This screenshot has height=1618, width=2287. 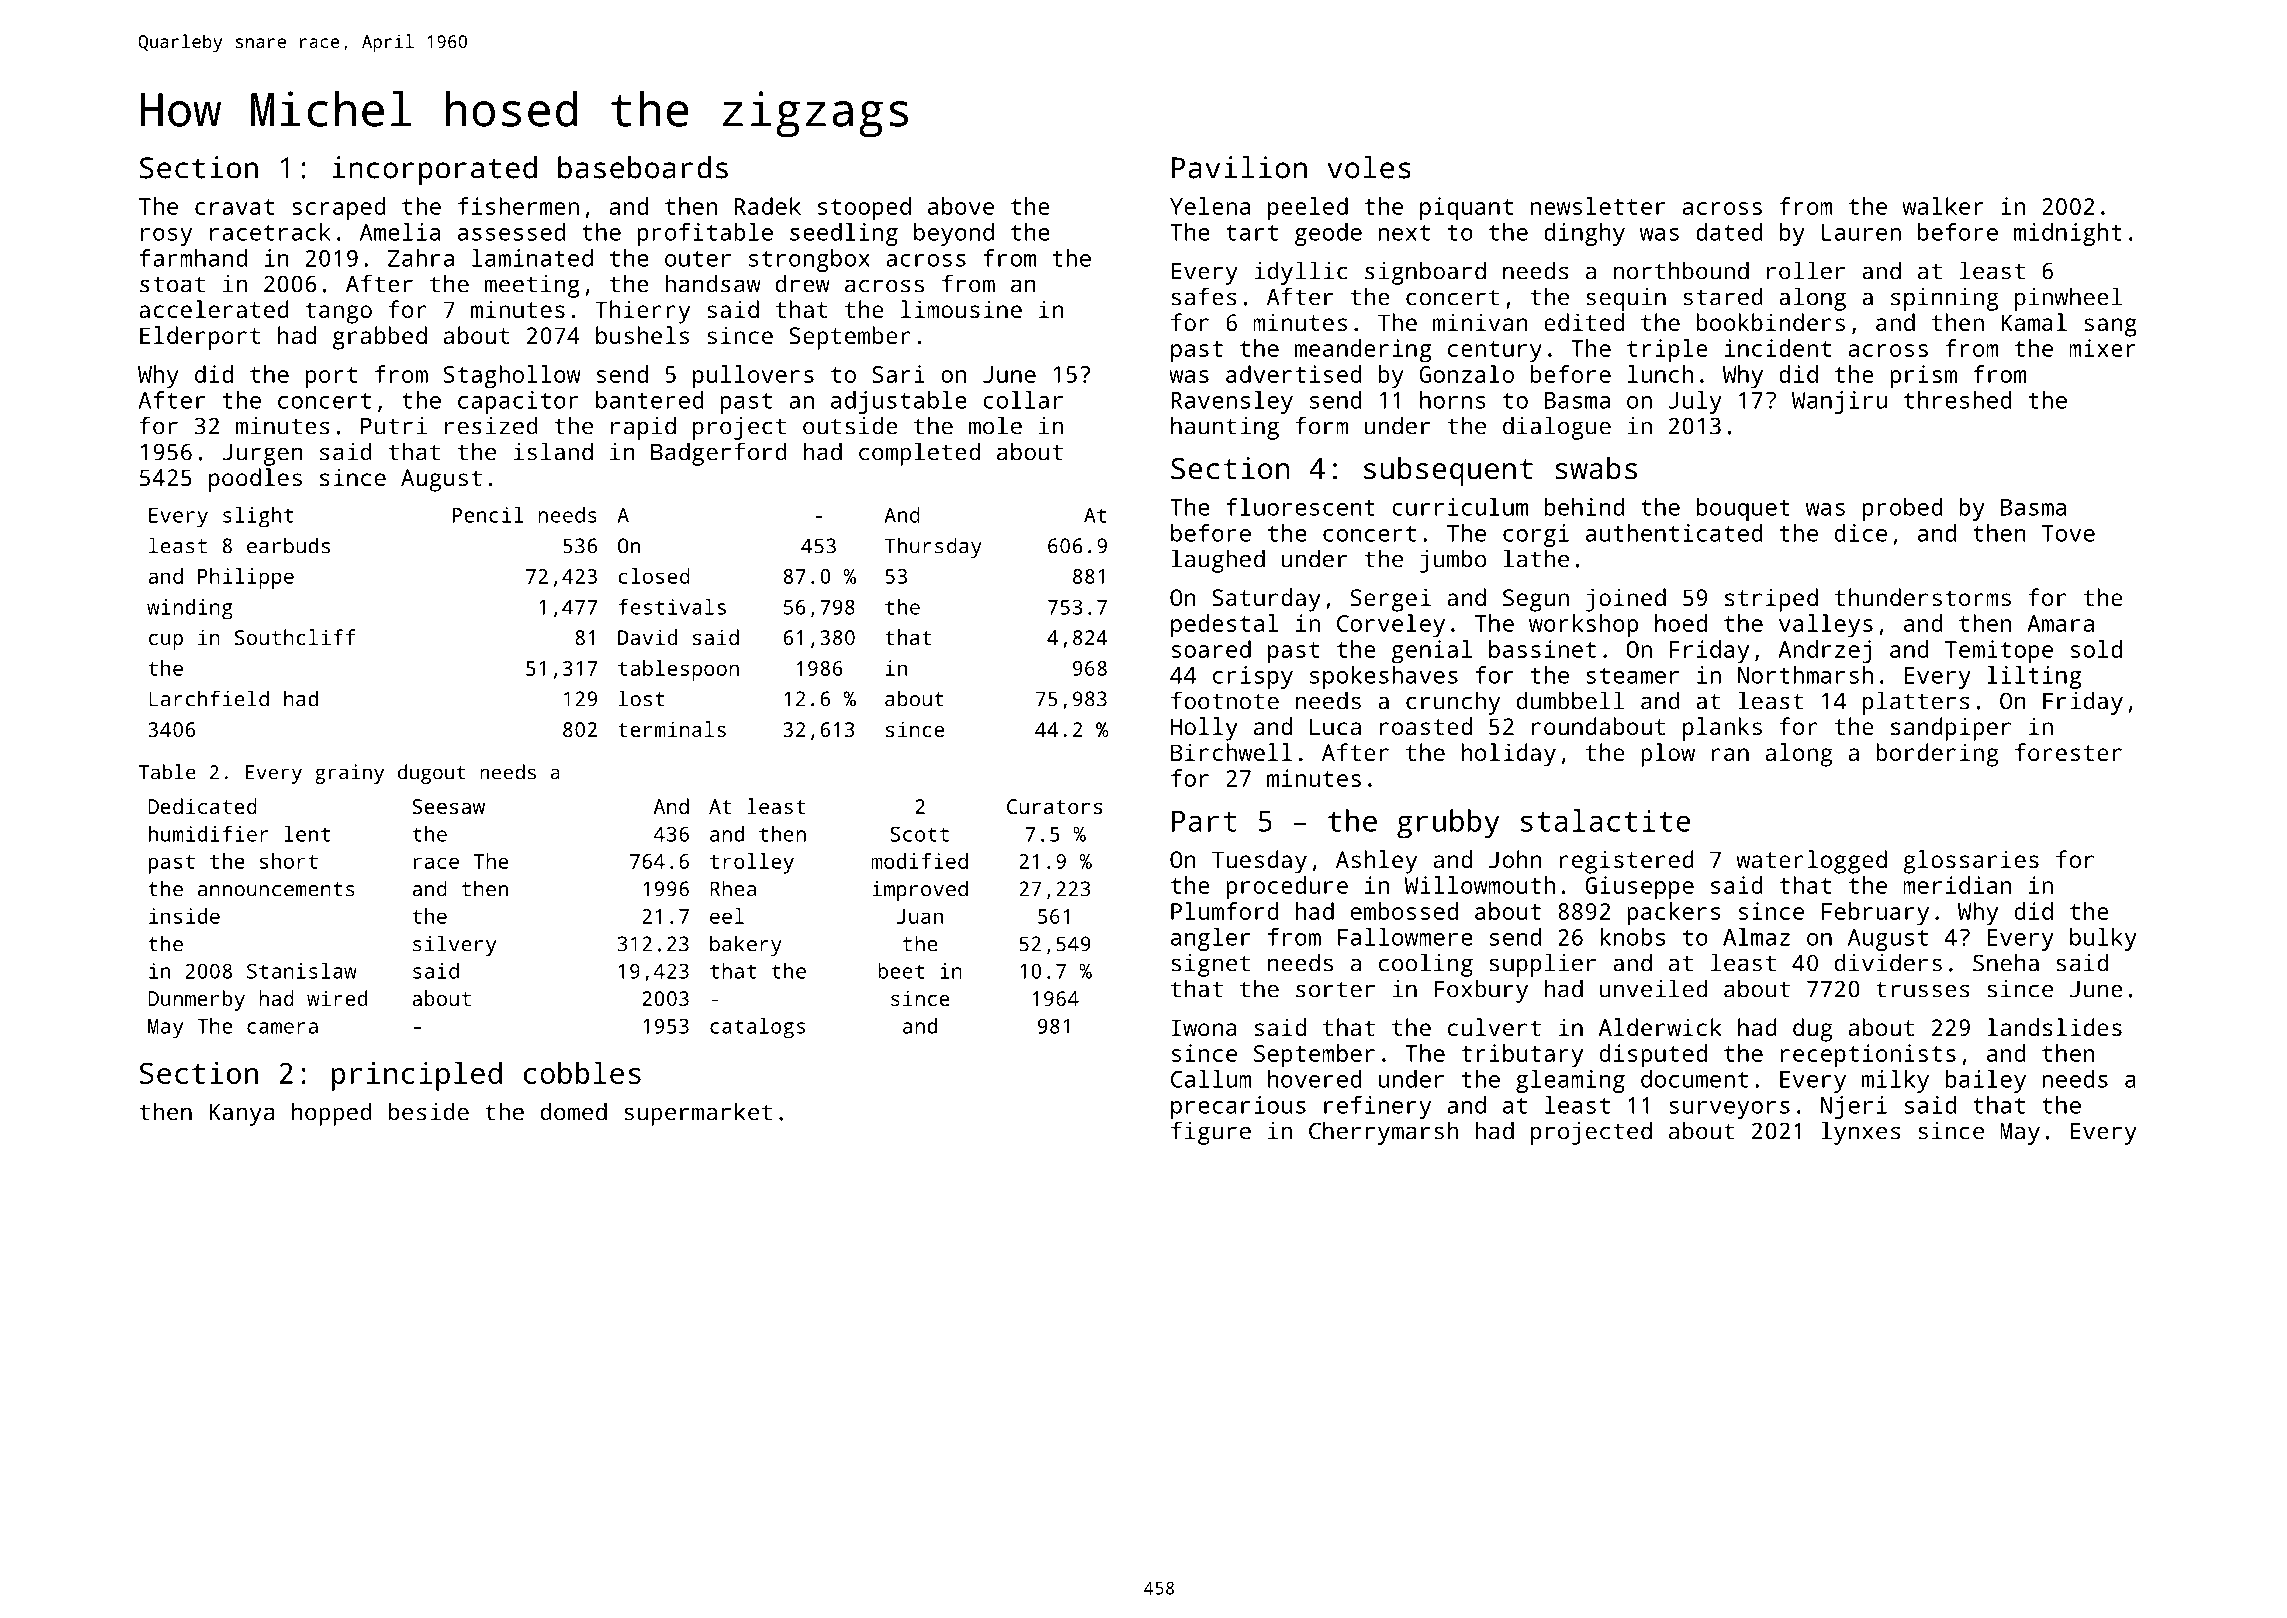 What do you see at coordinates (1839, 402) in the screenshot?
I see `Wanjiru` at bounding box center [1839, 402].
